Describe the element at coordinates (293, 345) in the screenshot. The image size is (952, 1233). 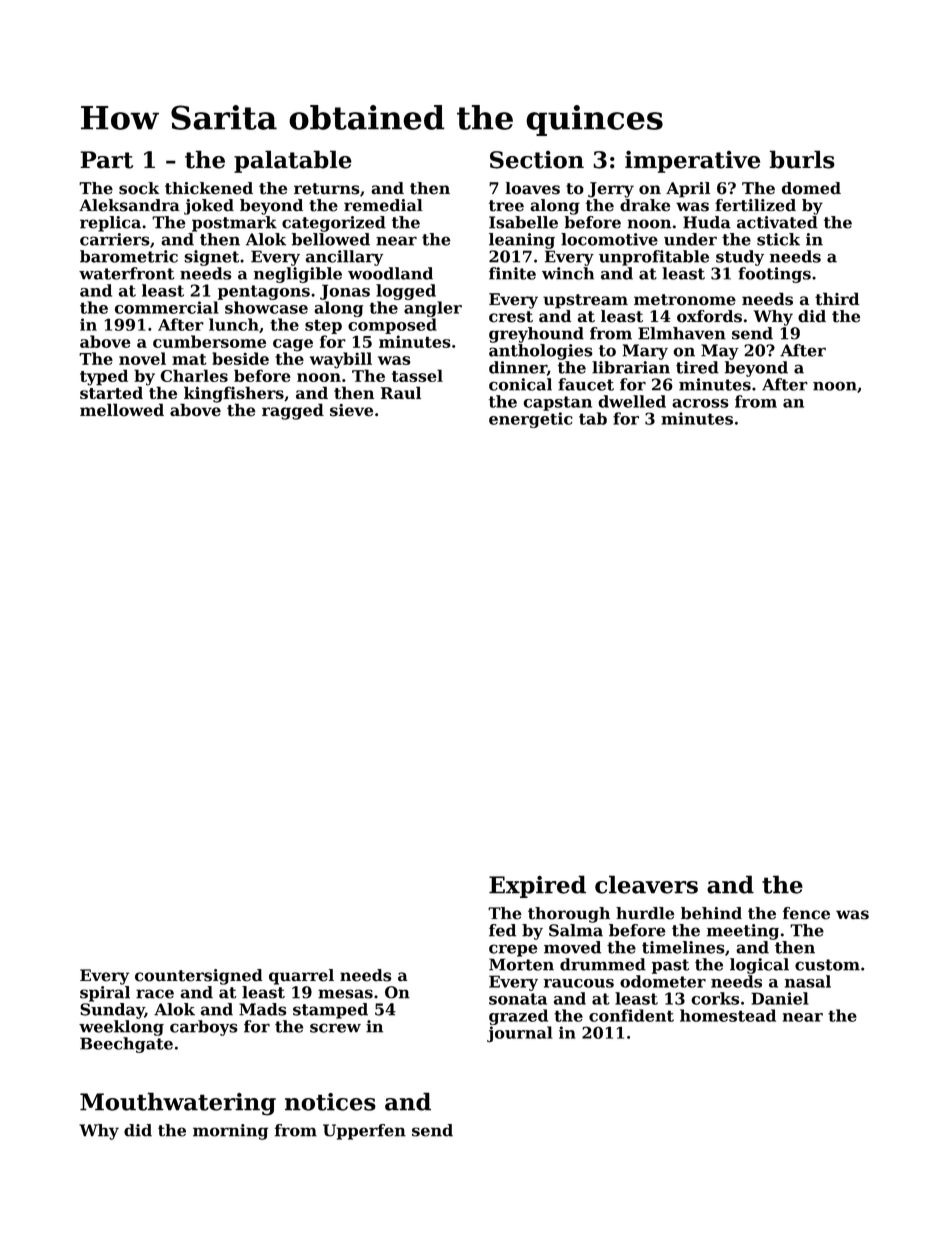
I see `cage` at that location.
